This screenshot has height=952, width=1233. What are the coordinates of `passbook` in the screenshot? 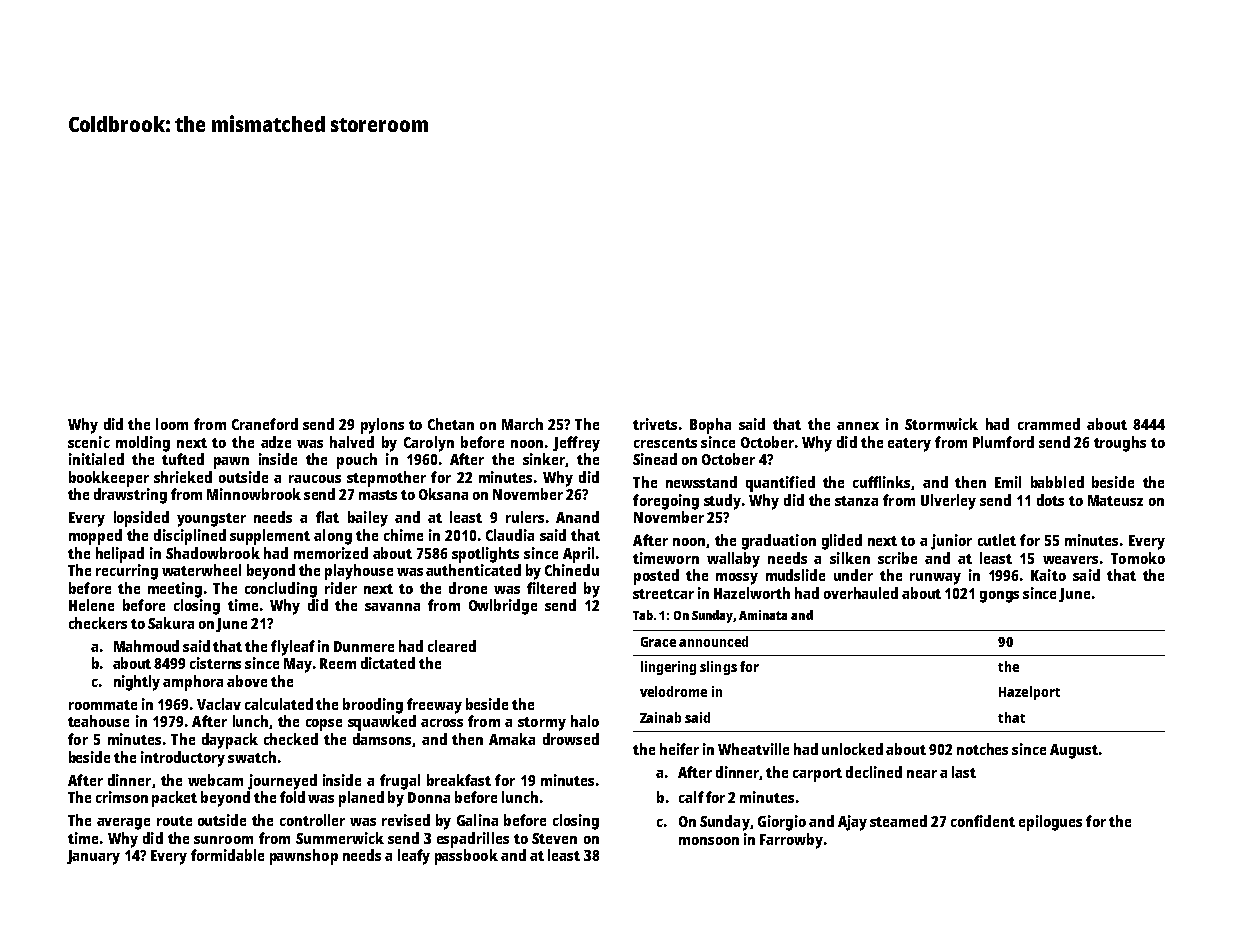 It's located at (466, 857).
